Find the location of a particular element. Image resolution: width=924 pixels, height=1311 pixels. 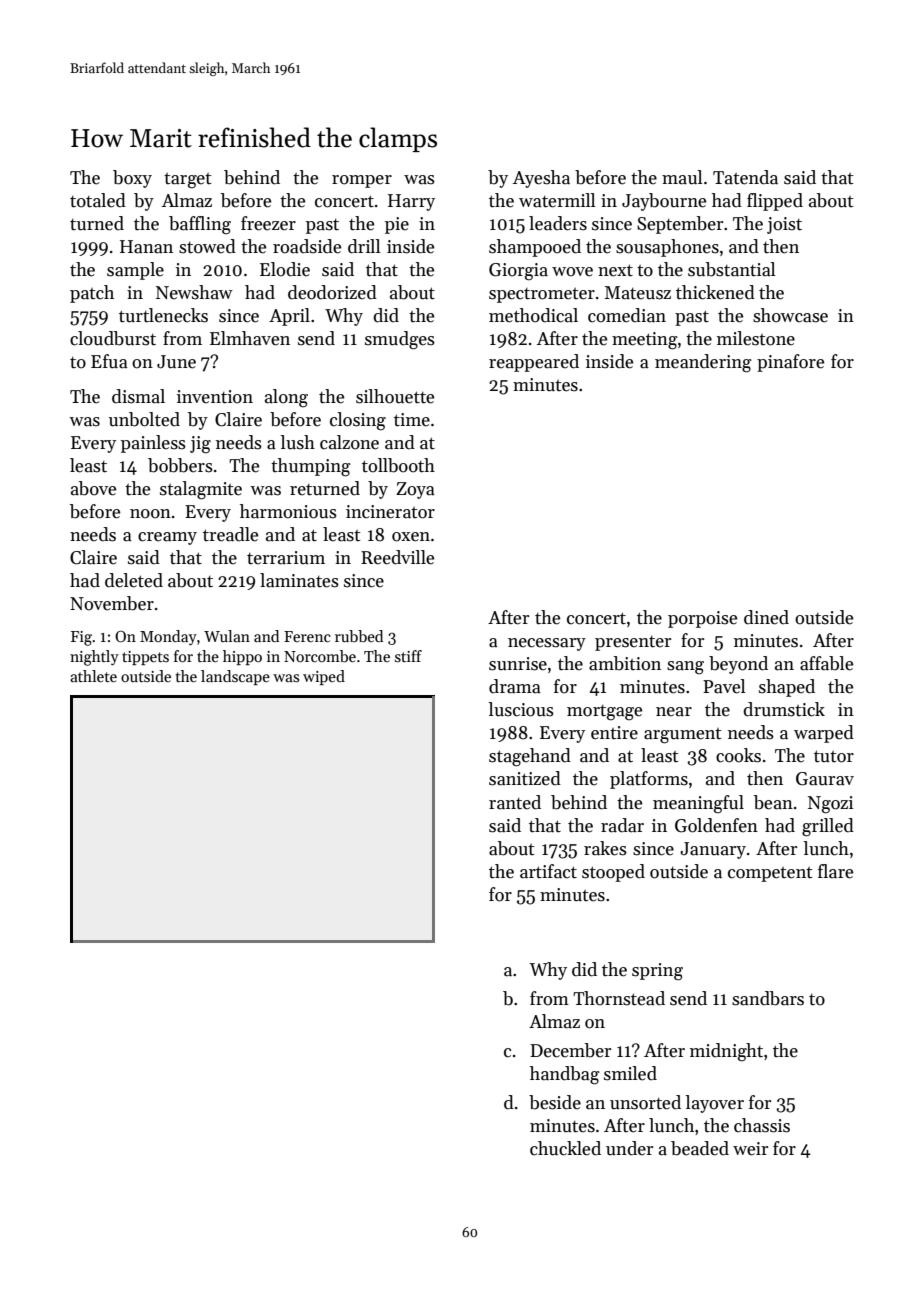

Tatenda is located at coordinates (745, 177).
